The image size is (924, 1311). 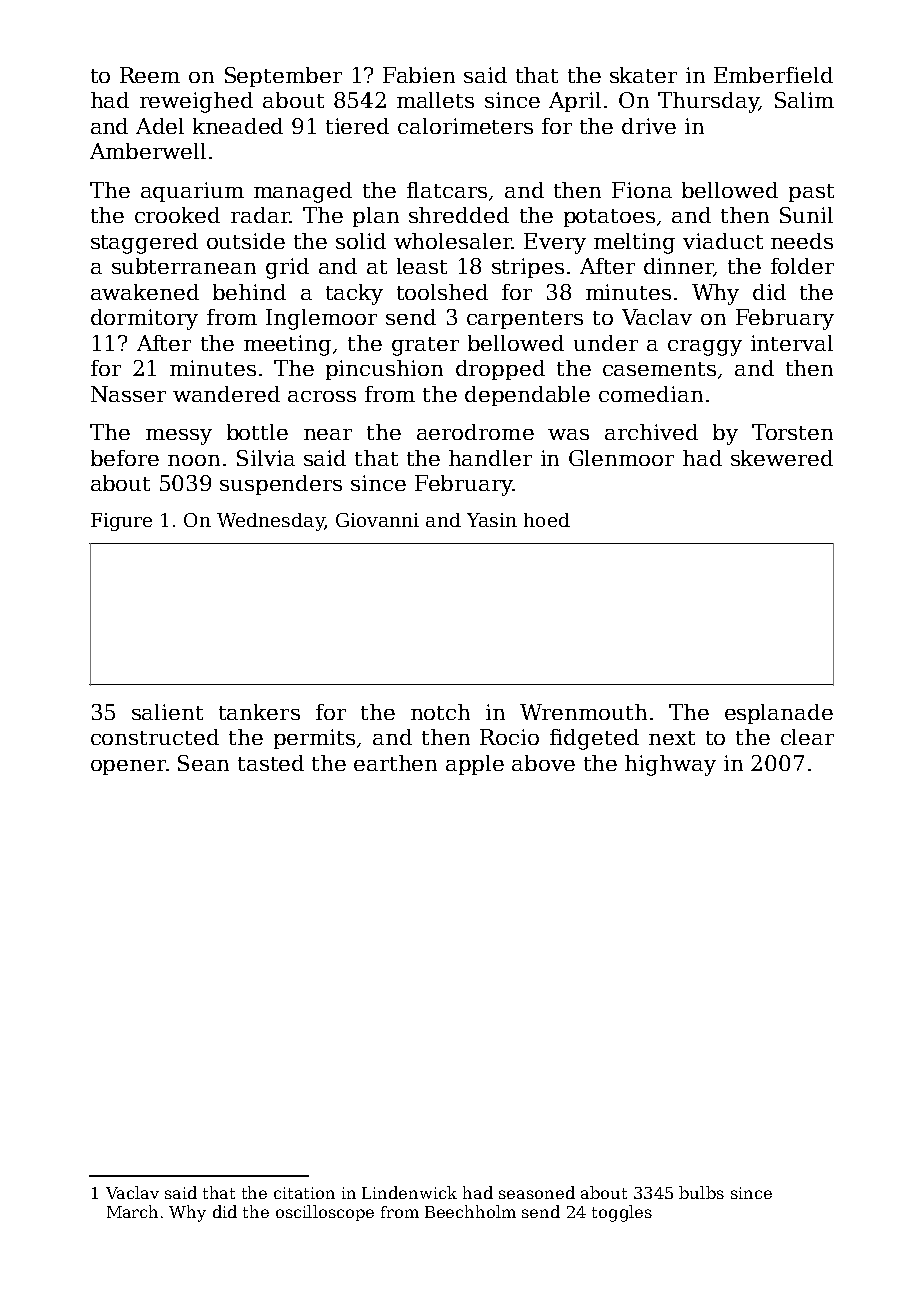 What do you see at coordinates (304, 1193) in the page?
I see `citation` at bounding box center [304, 1193].
